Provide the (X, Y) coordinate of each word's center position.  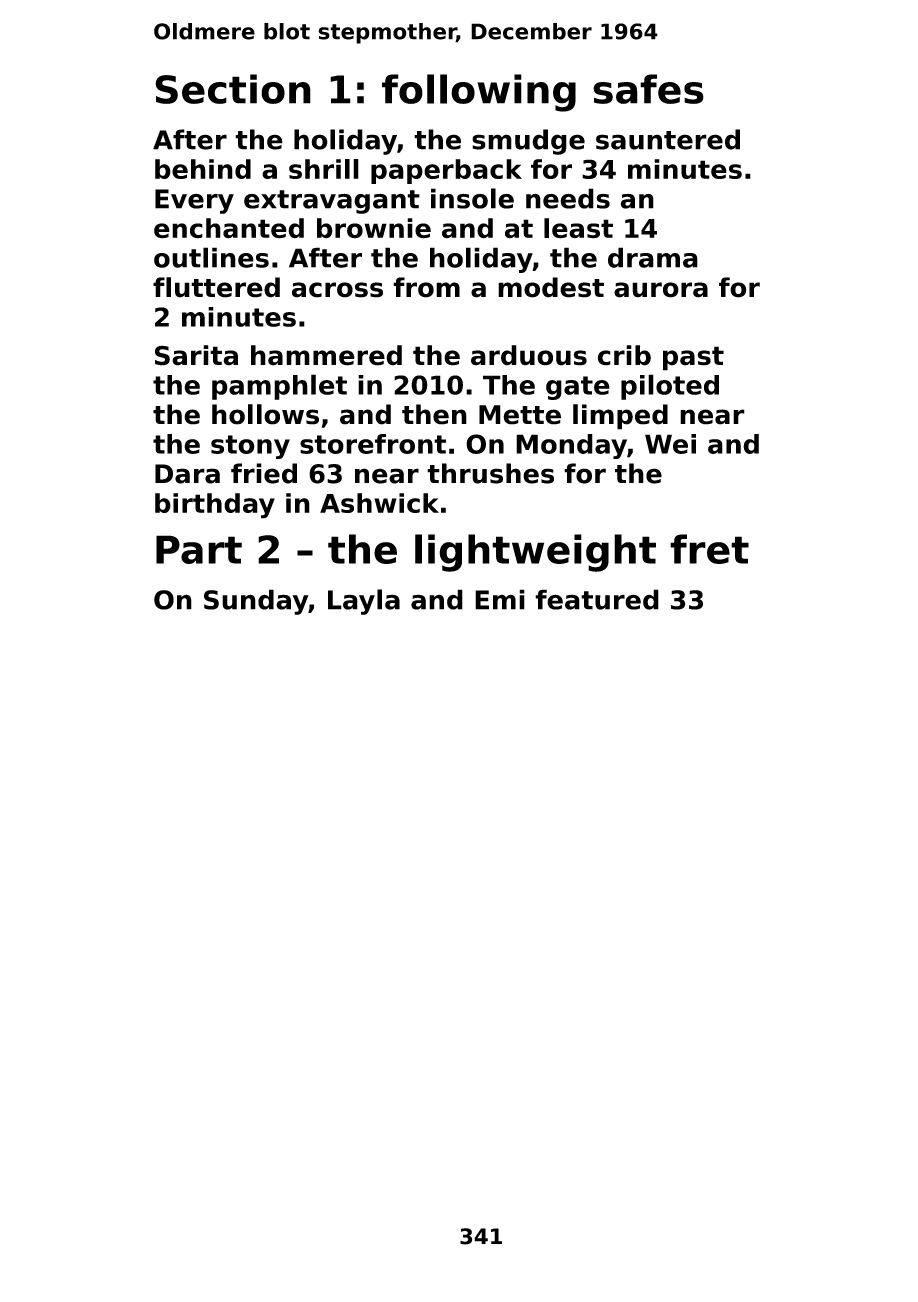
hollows (265, 414)
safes (648, 89)
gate (578, 388)
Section (233, 89)
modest (551, 287)
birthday (215, 506)
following (479, 93)
